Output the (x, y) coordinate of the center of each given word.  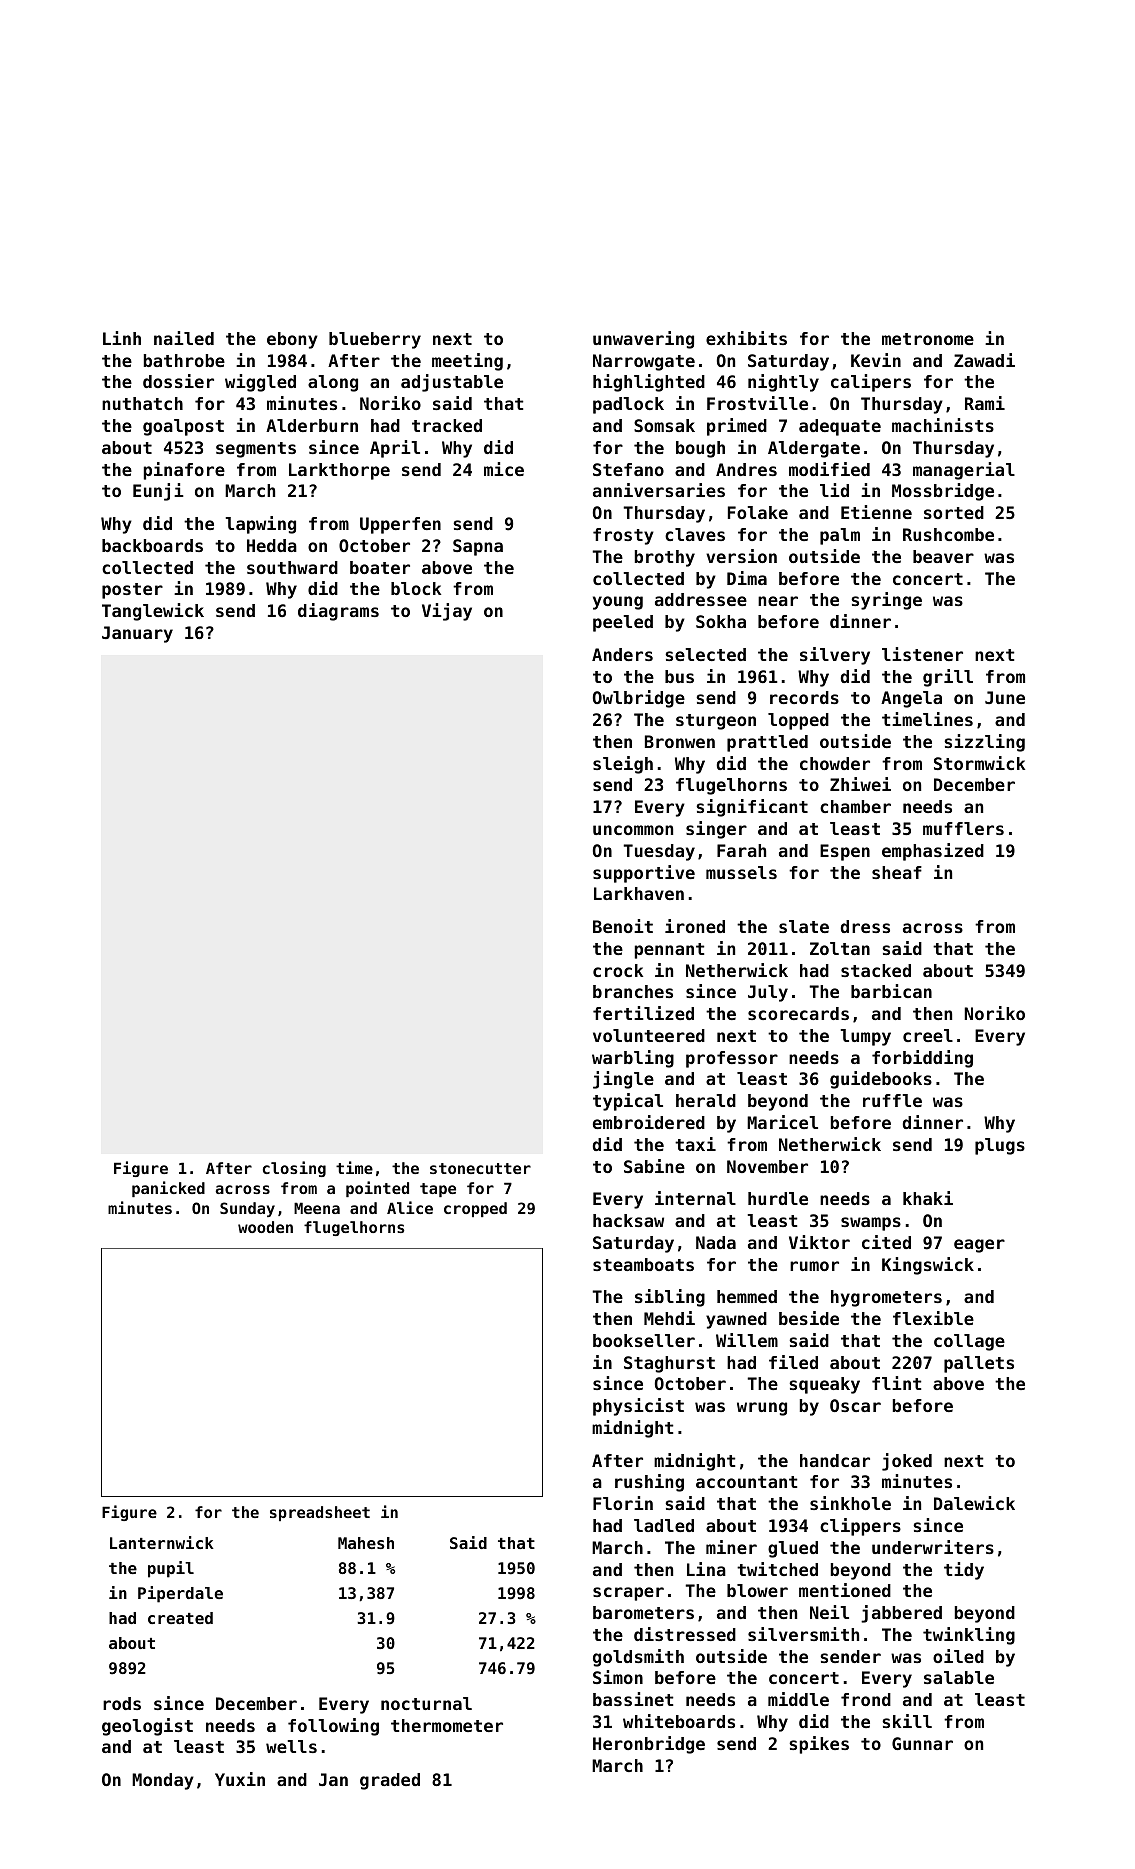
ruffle (892, 1100)
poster (132, 591)
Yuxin (240, 1779)
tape (438, 1190)
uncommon (633, 830)
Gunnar (922, 1743)
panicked (168, 1189)
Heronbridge (649, 1745)
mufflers (963, 828)
